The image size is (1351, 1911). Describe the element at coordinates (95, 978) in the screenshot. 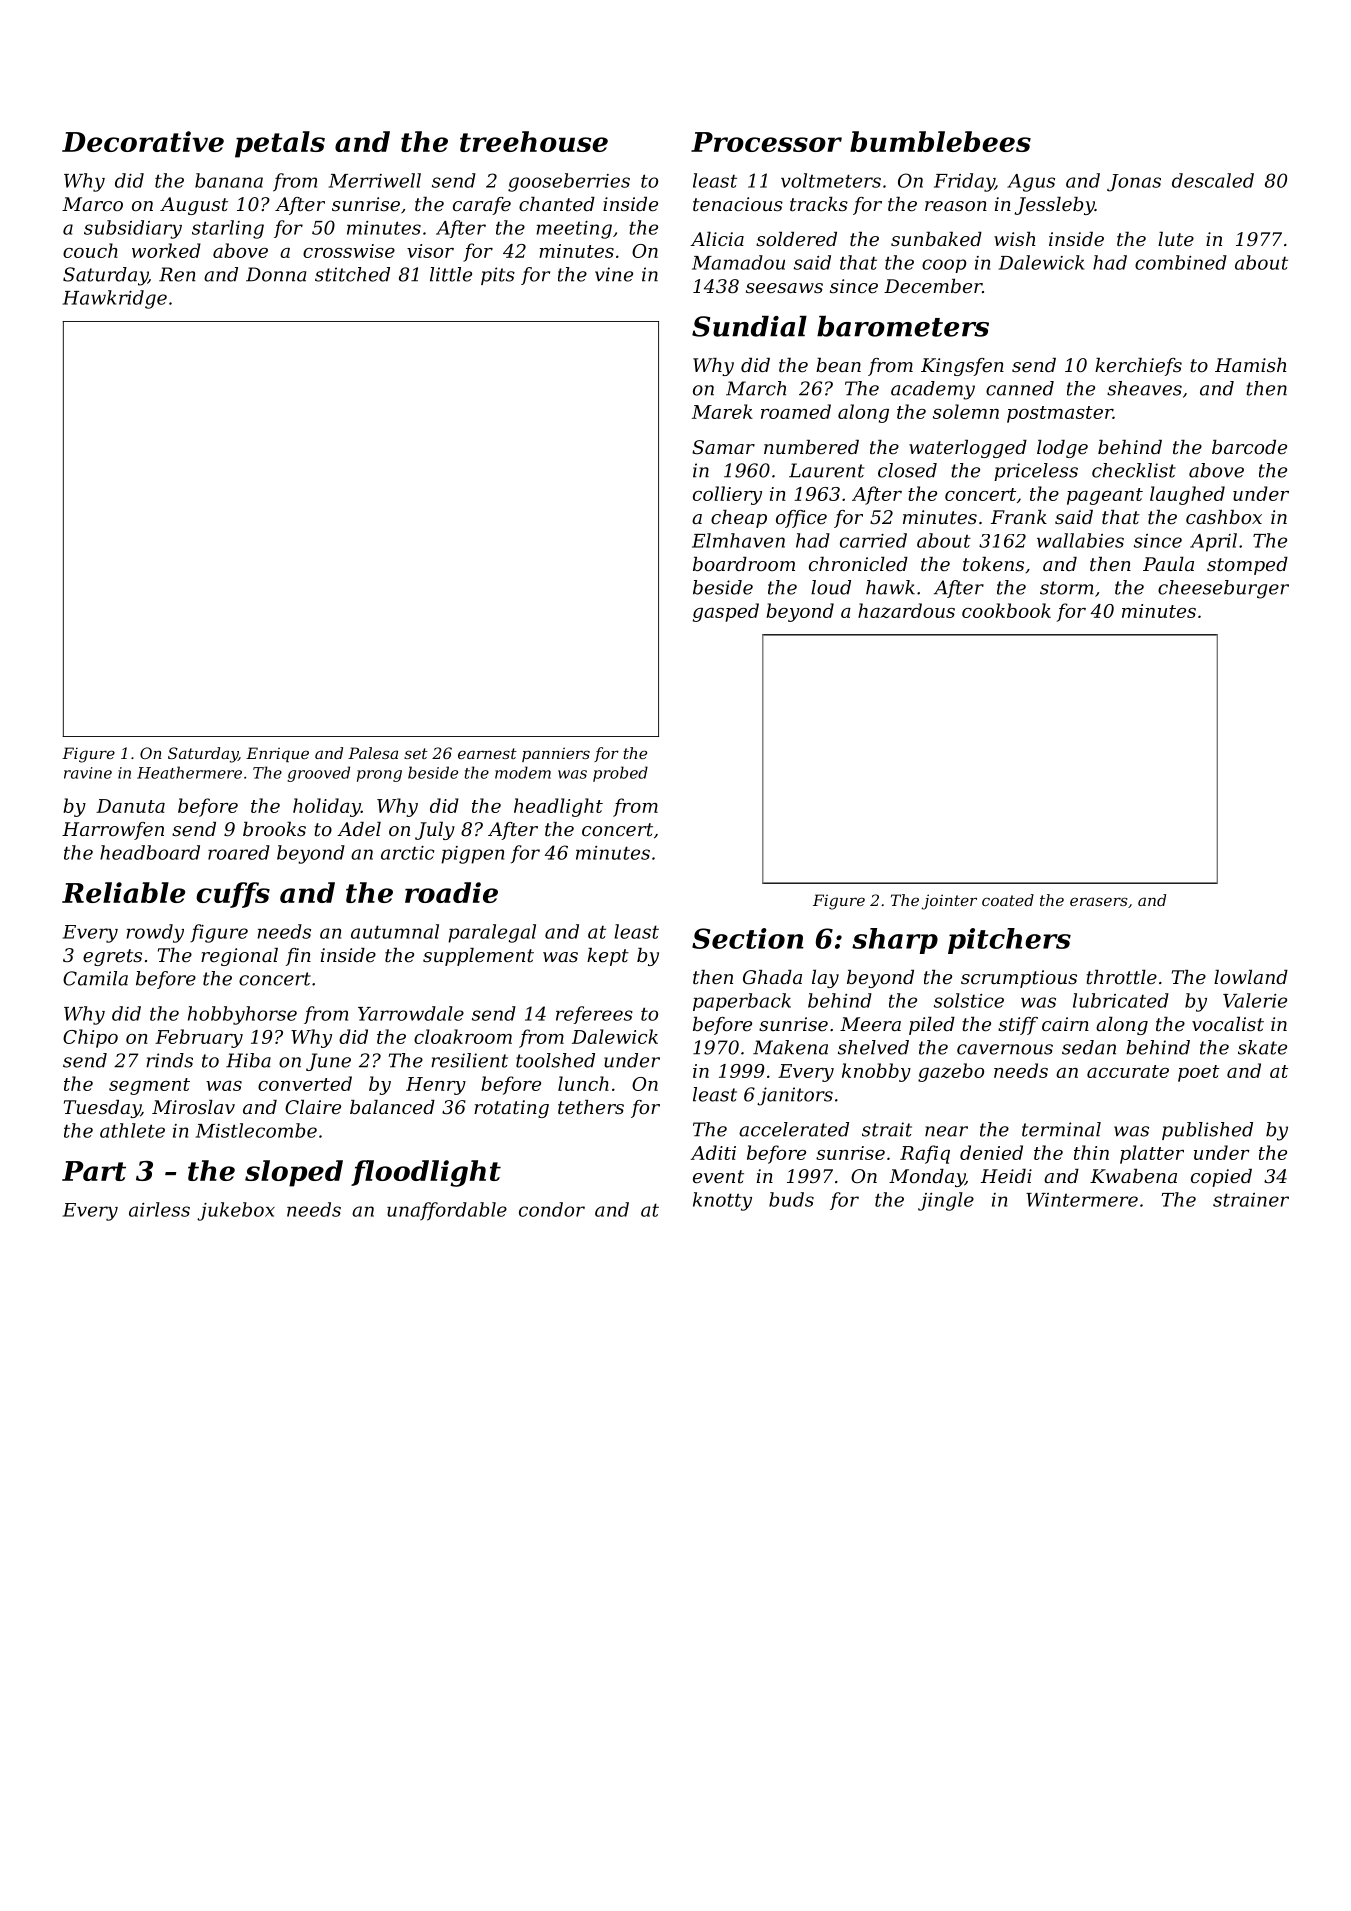

I see `Camila` at that location.
